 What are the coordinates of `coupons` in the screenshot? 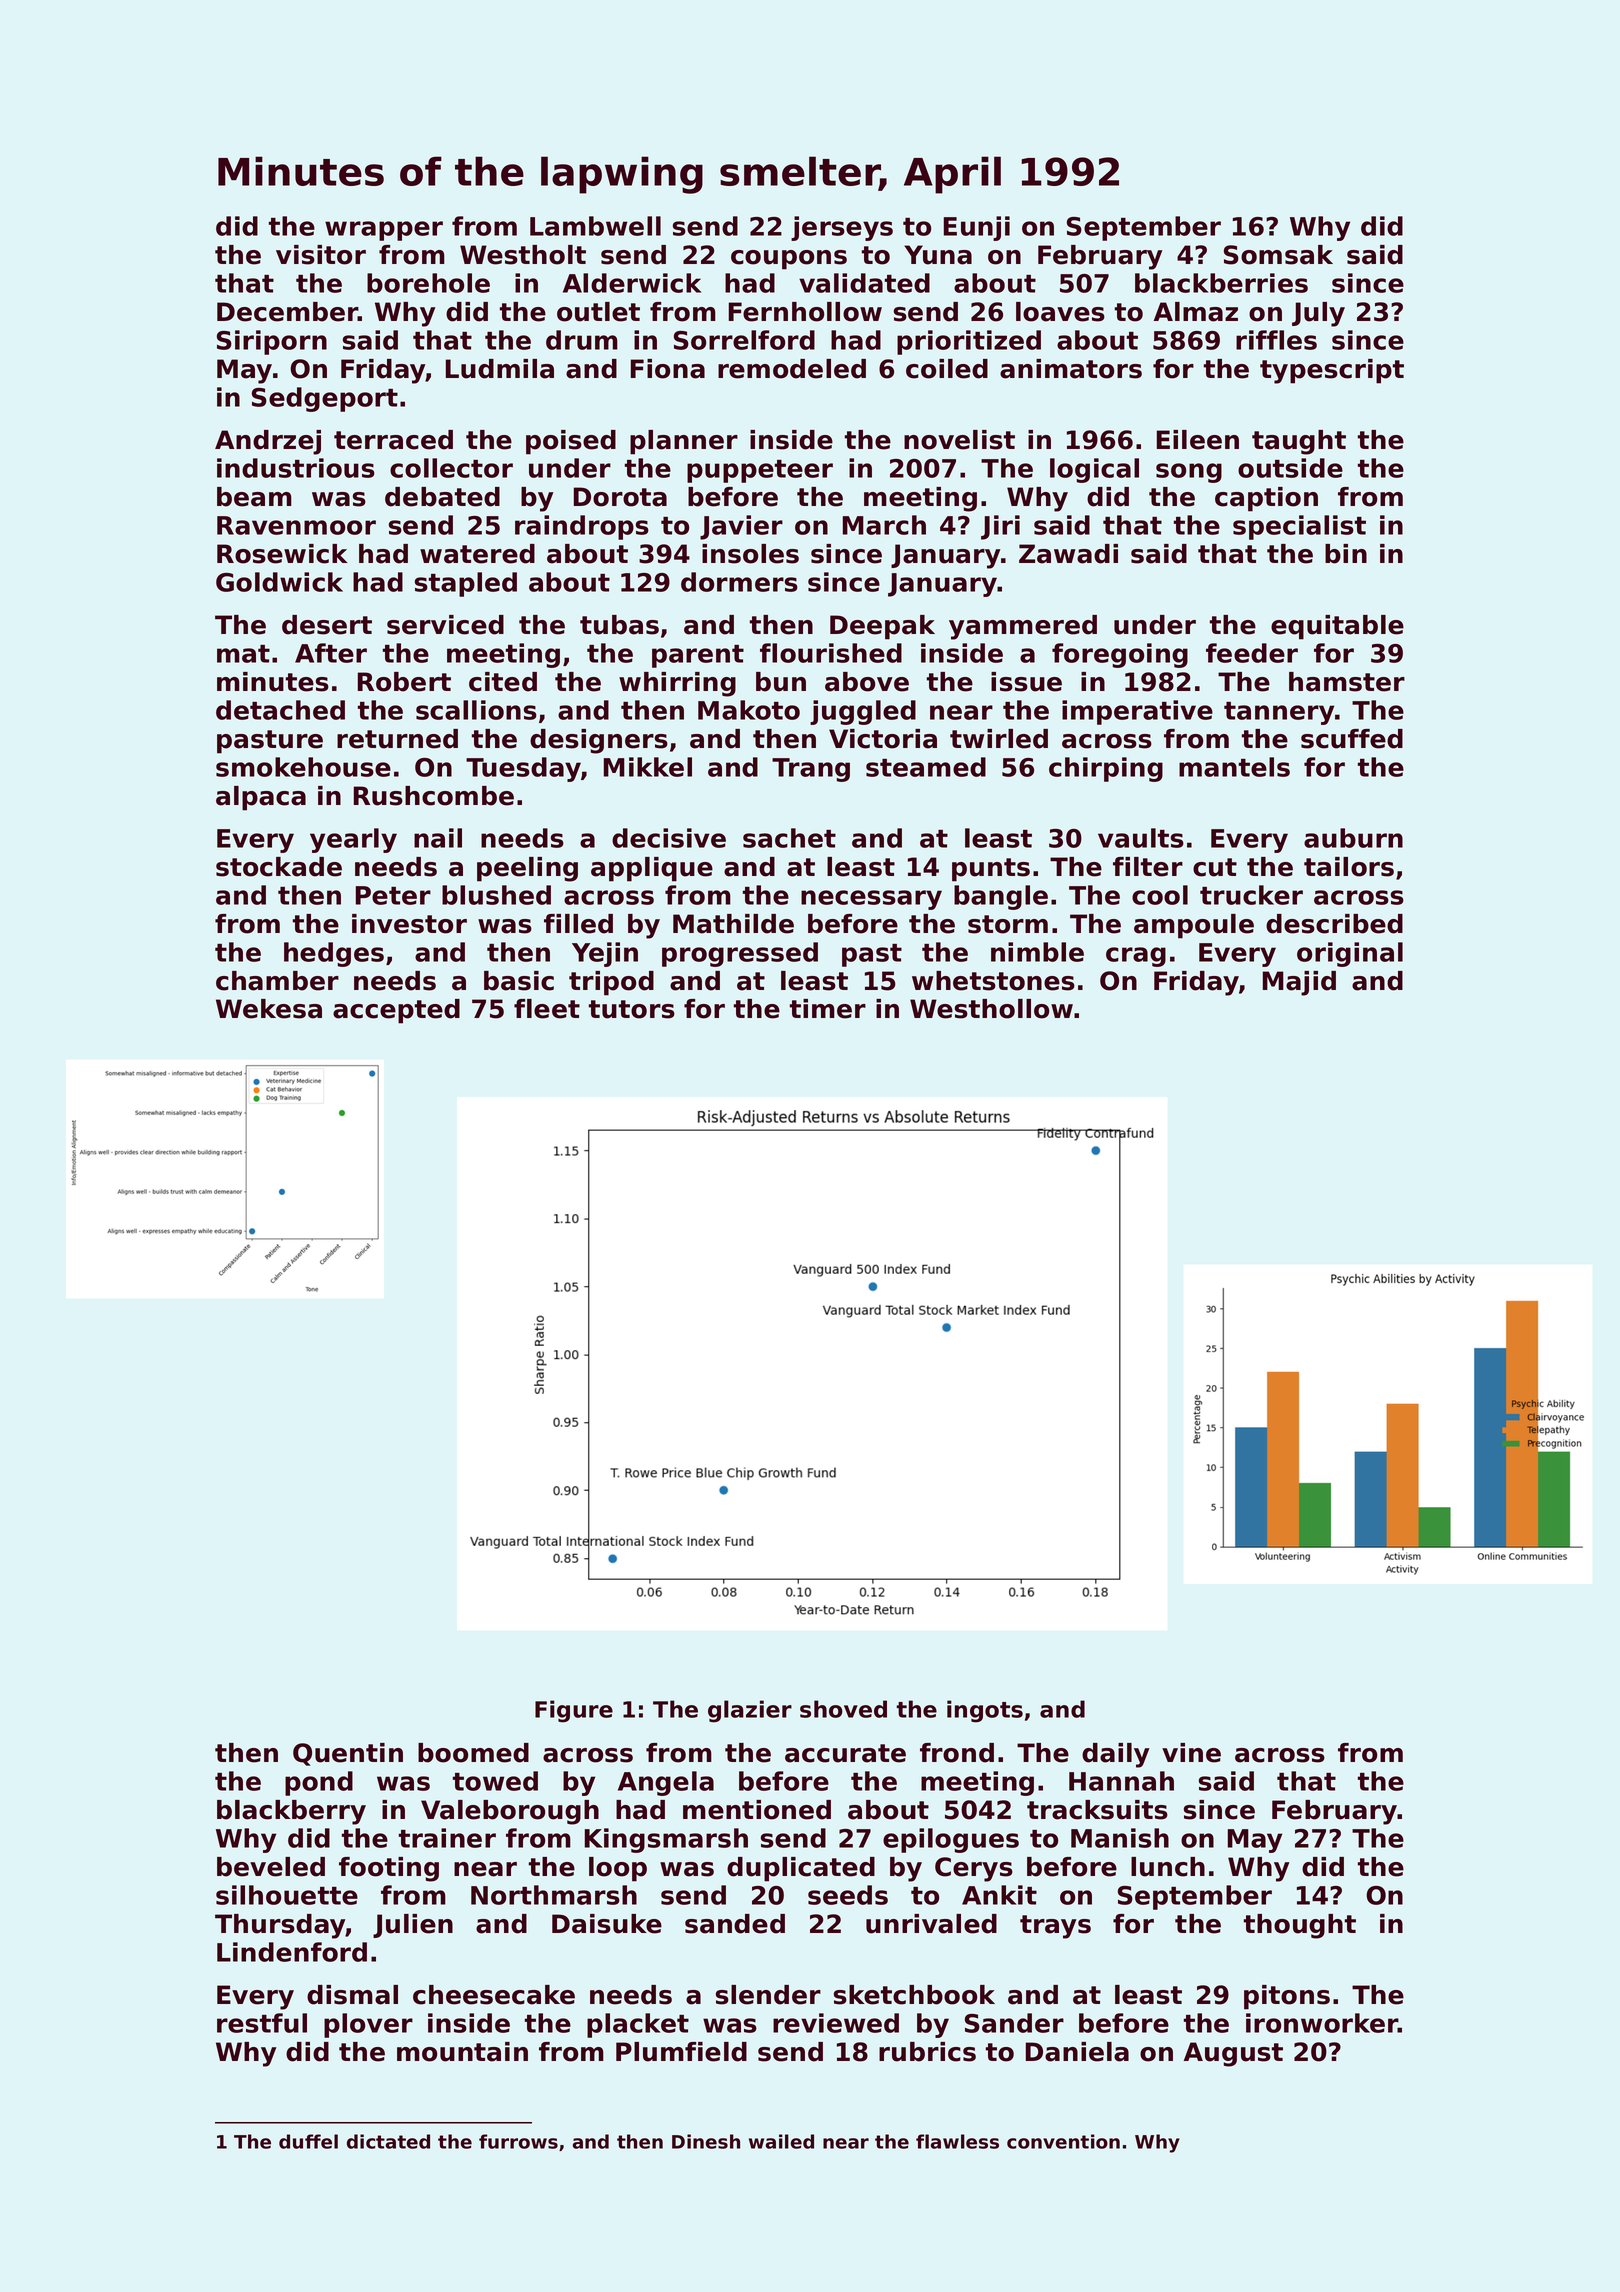 It's located at (789, 260).
